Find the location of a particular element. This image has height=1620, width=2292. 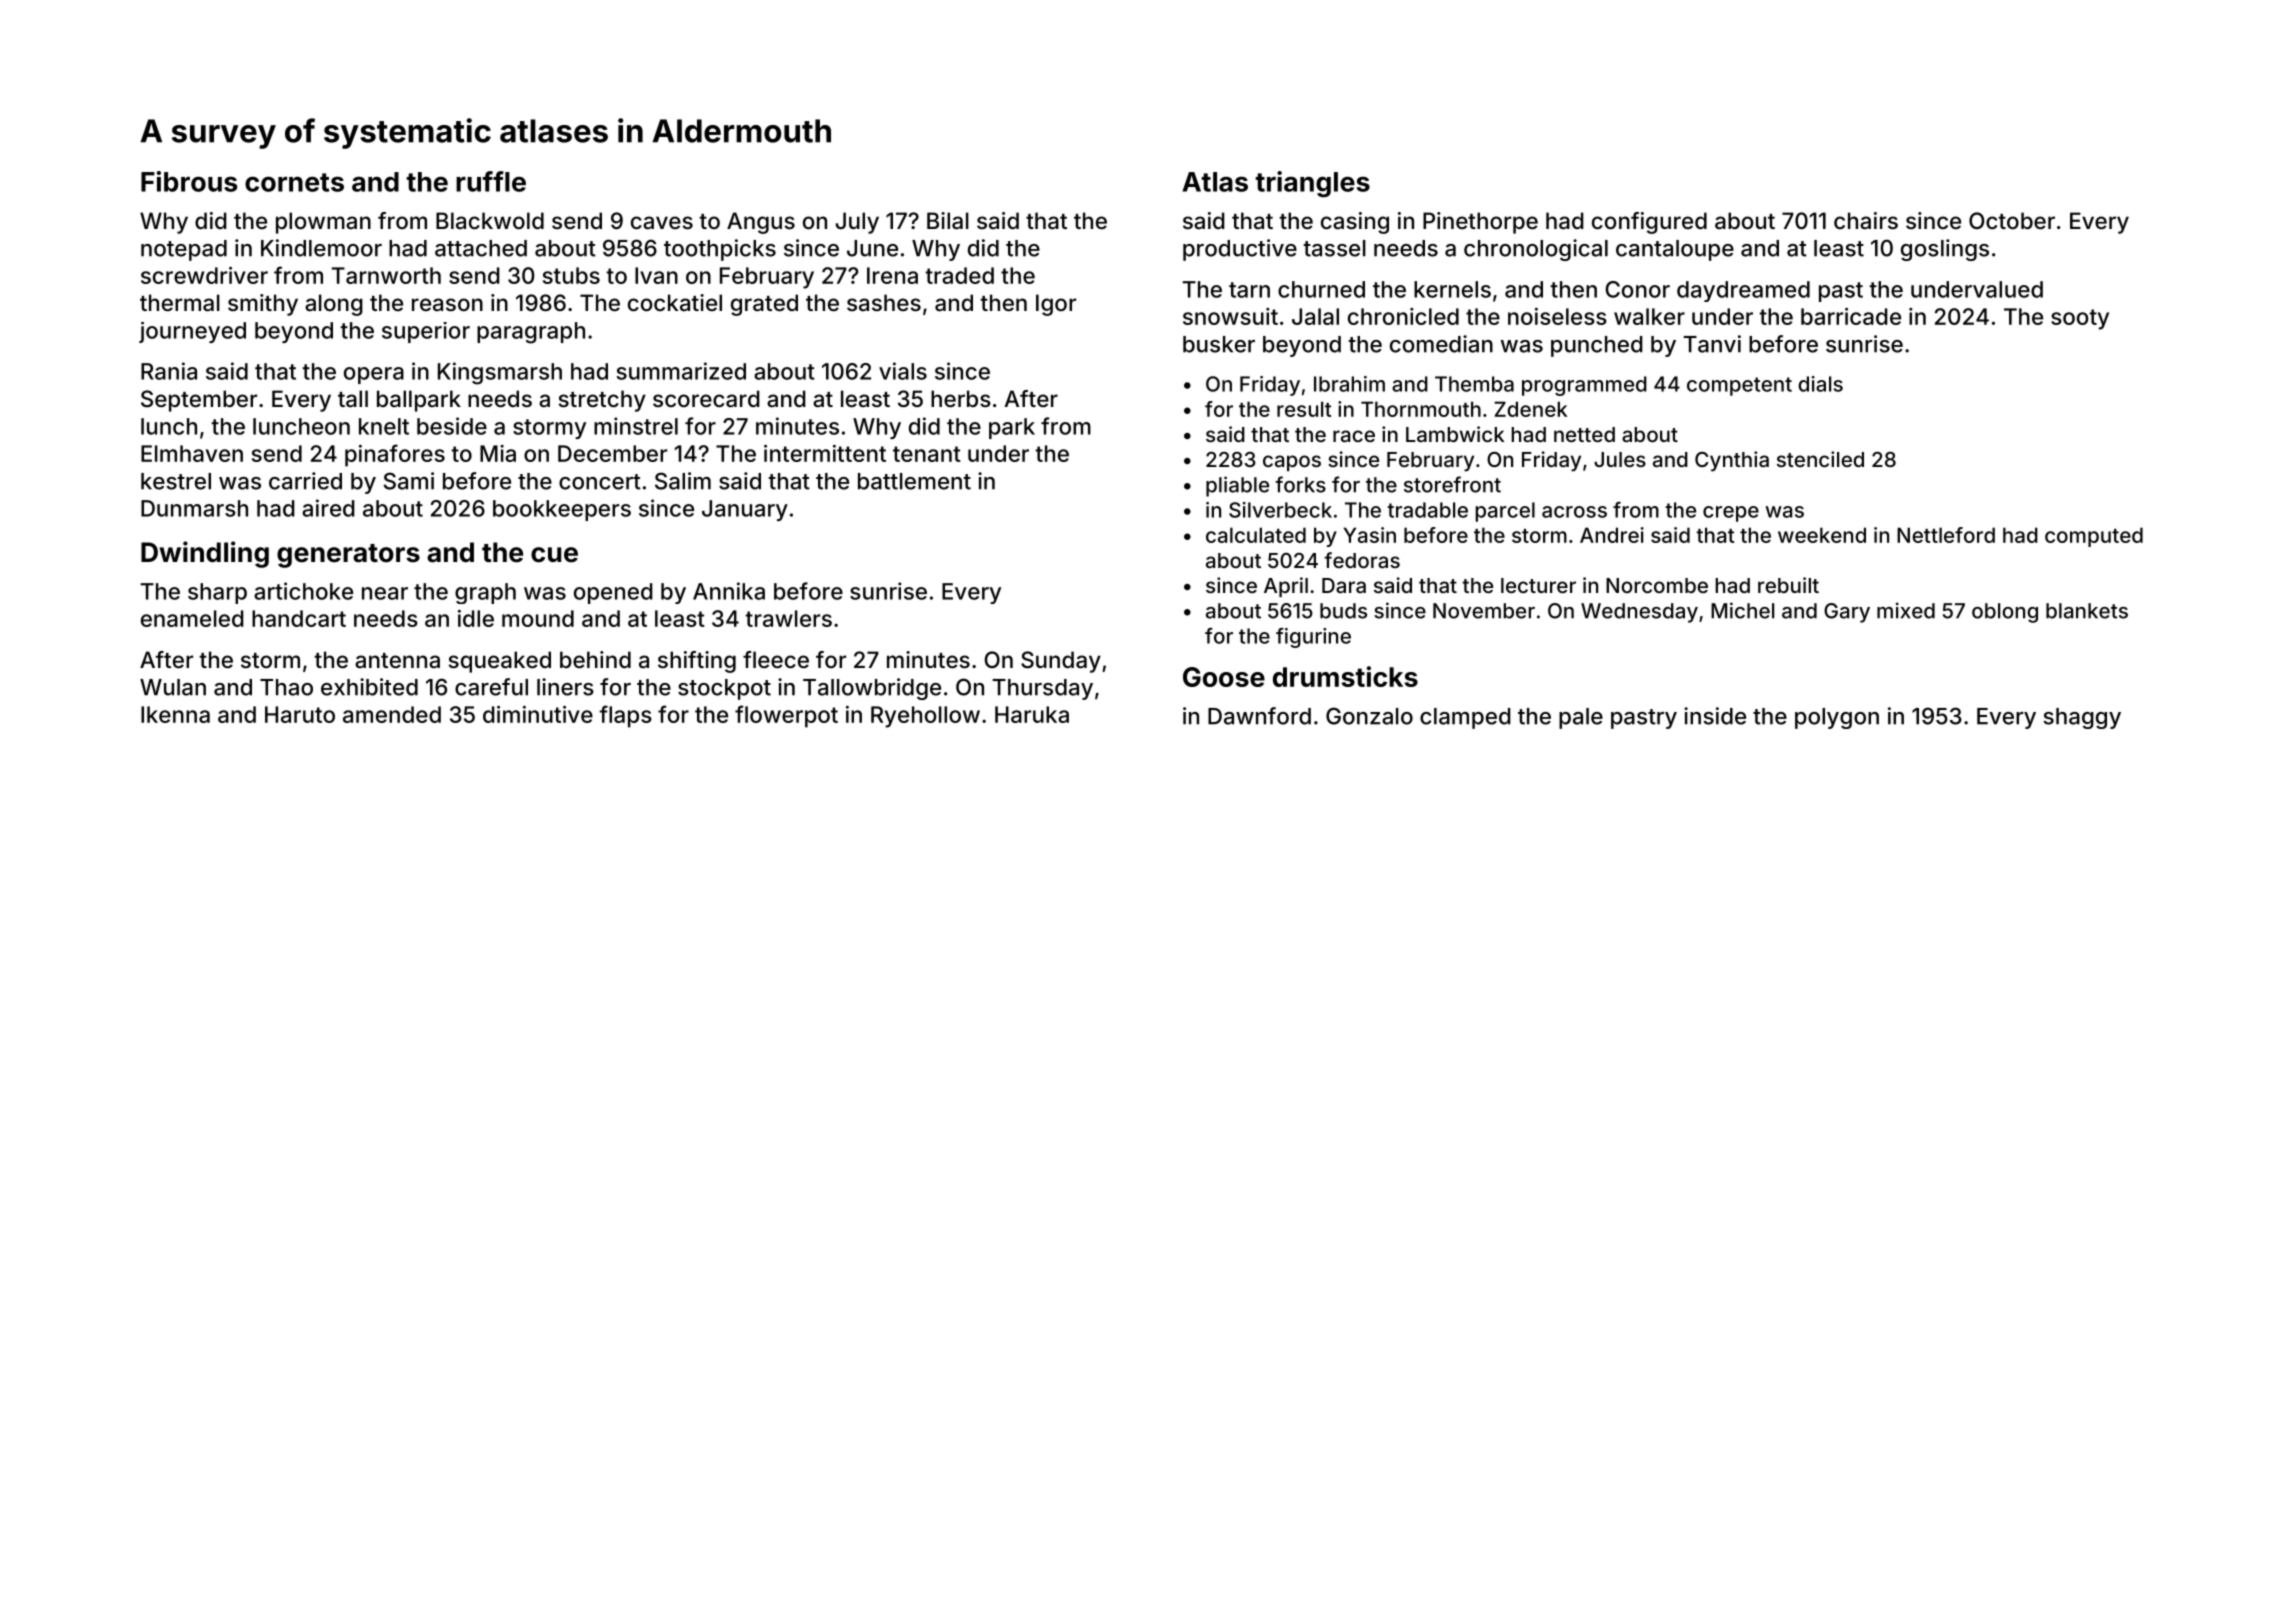

Fibrous is located at coordinates (189, 181).
